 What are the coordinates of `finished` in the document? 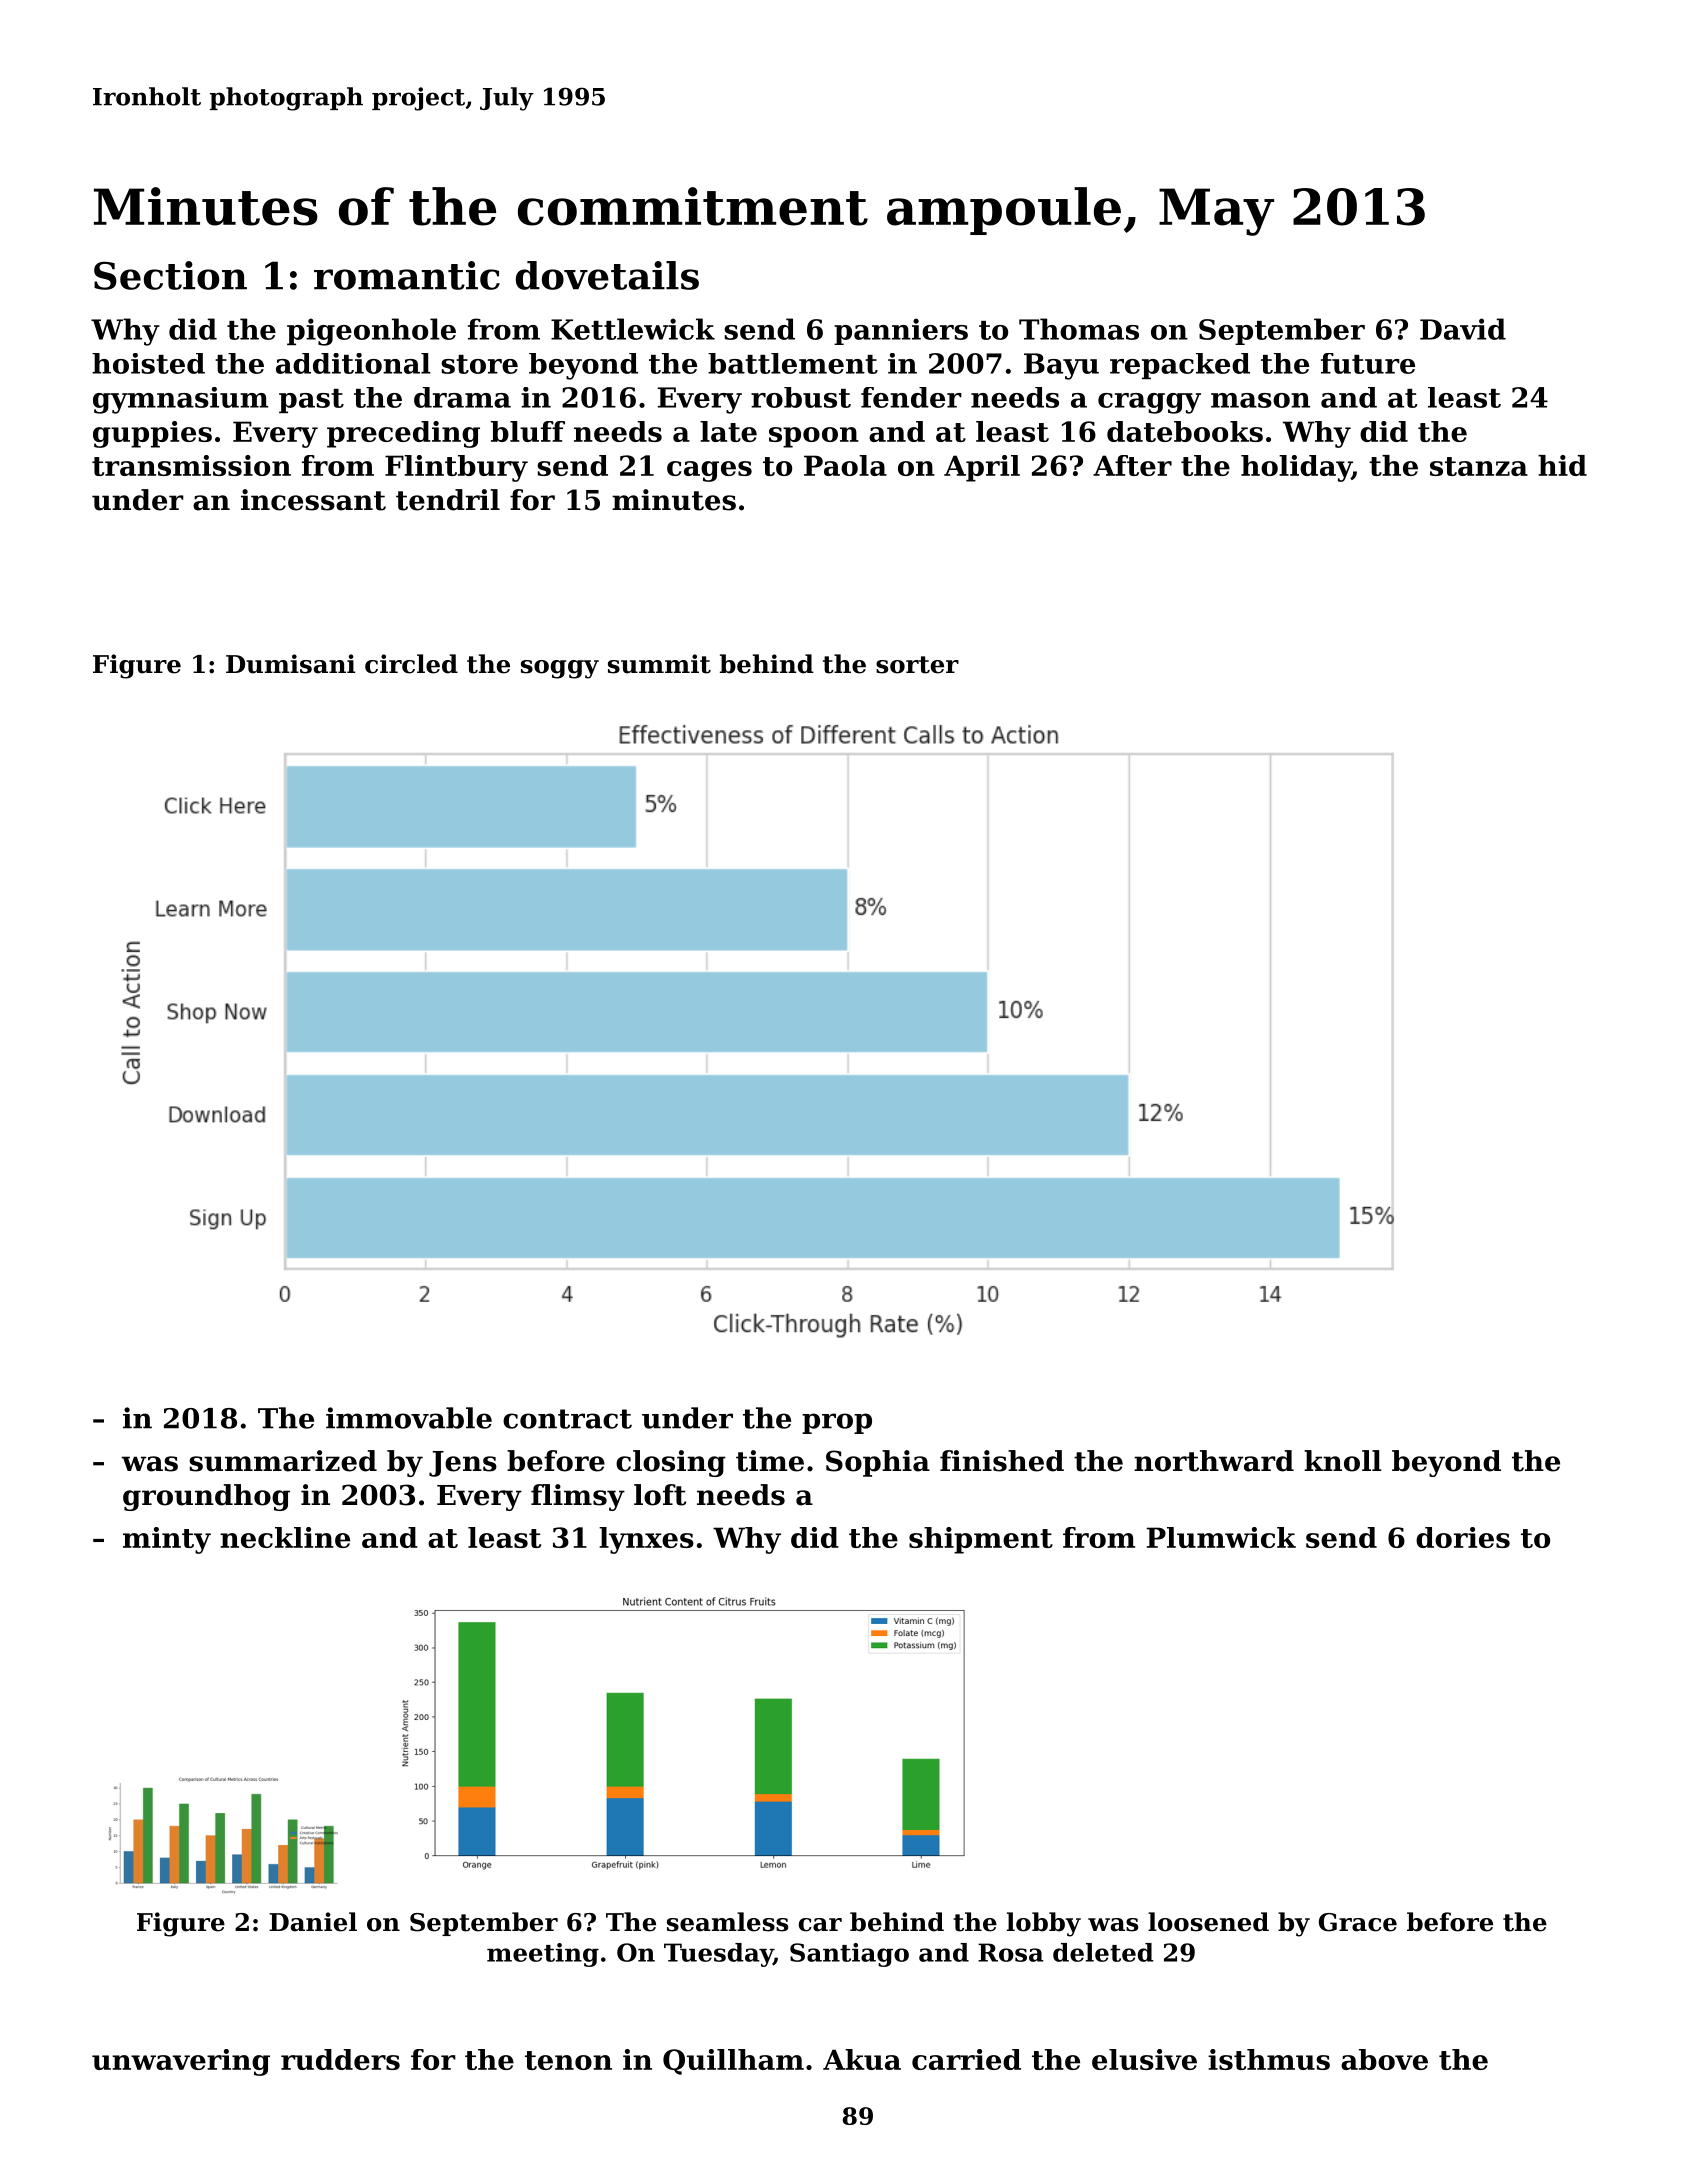 It's located at (1002, 1461).
